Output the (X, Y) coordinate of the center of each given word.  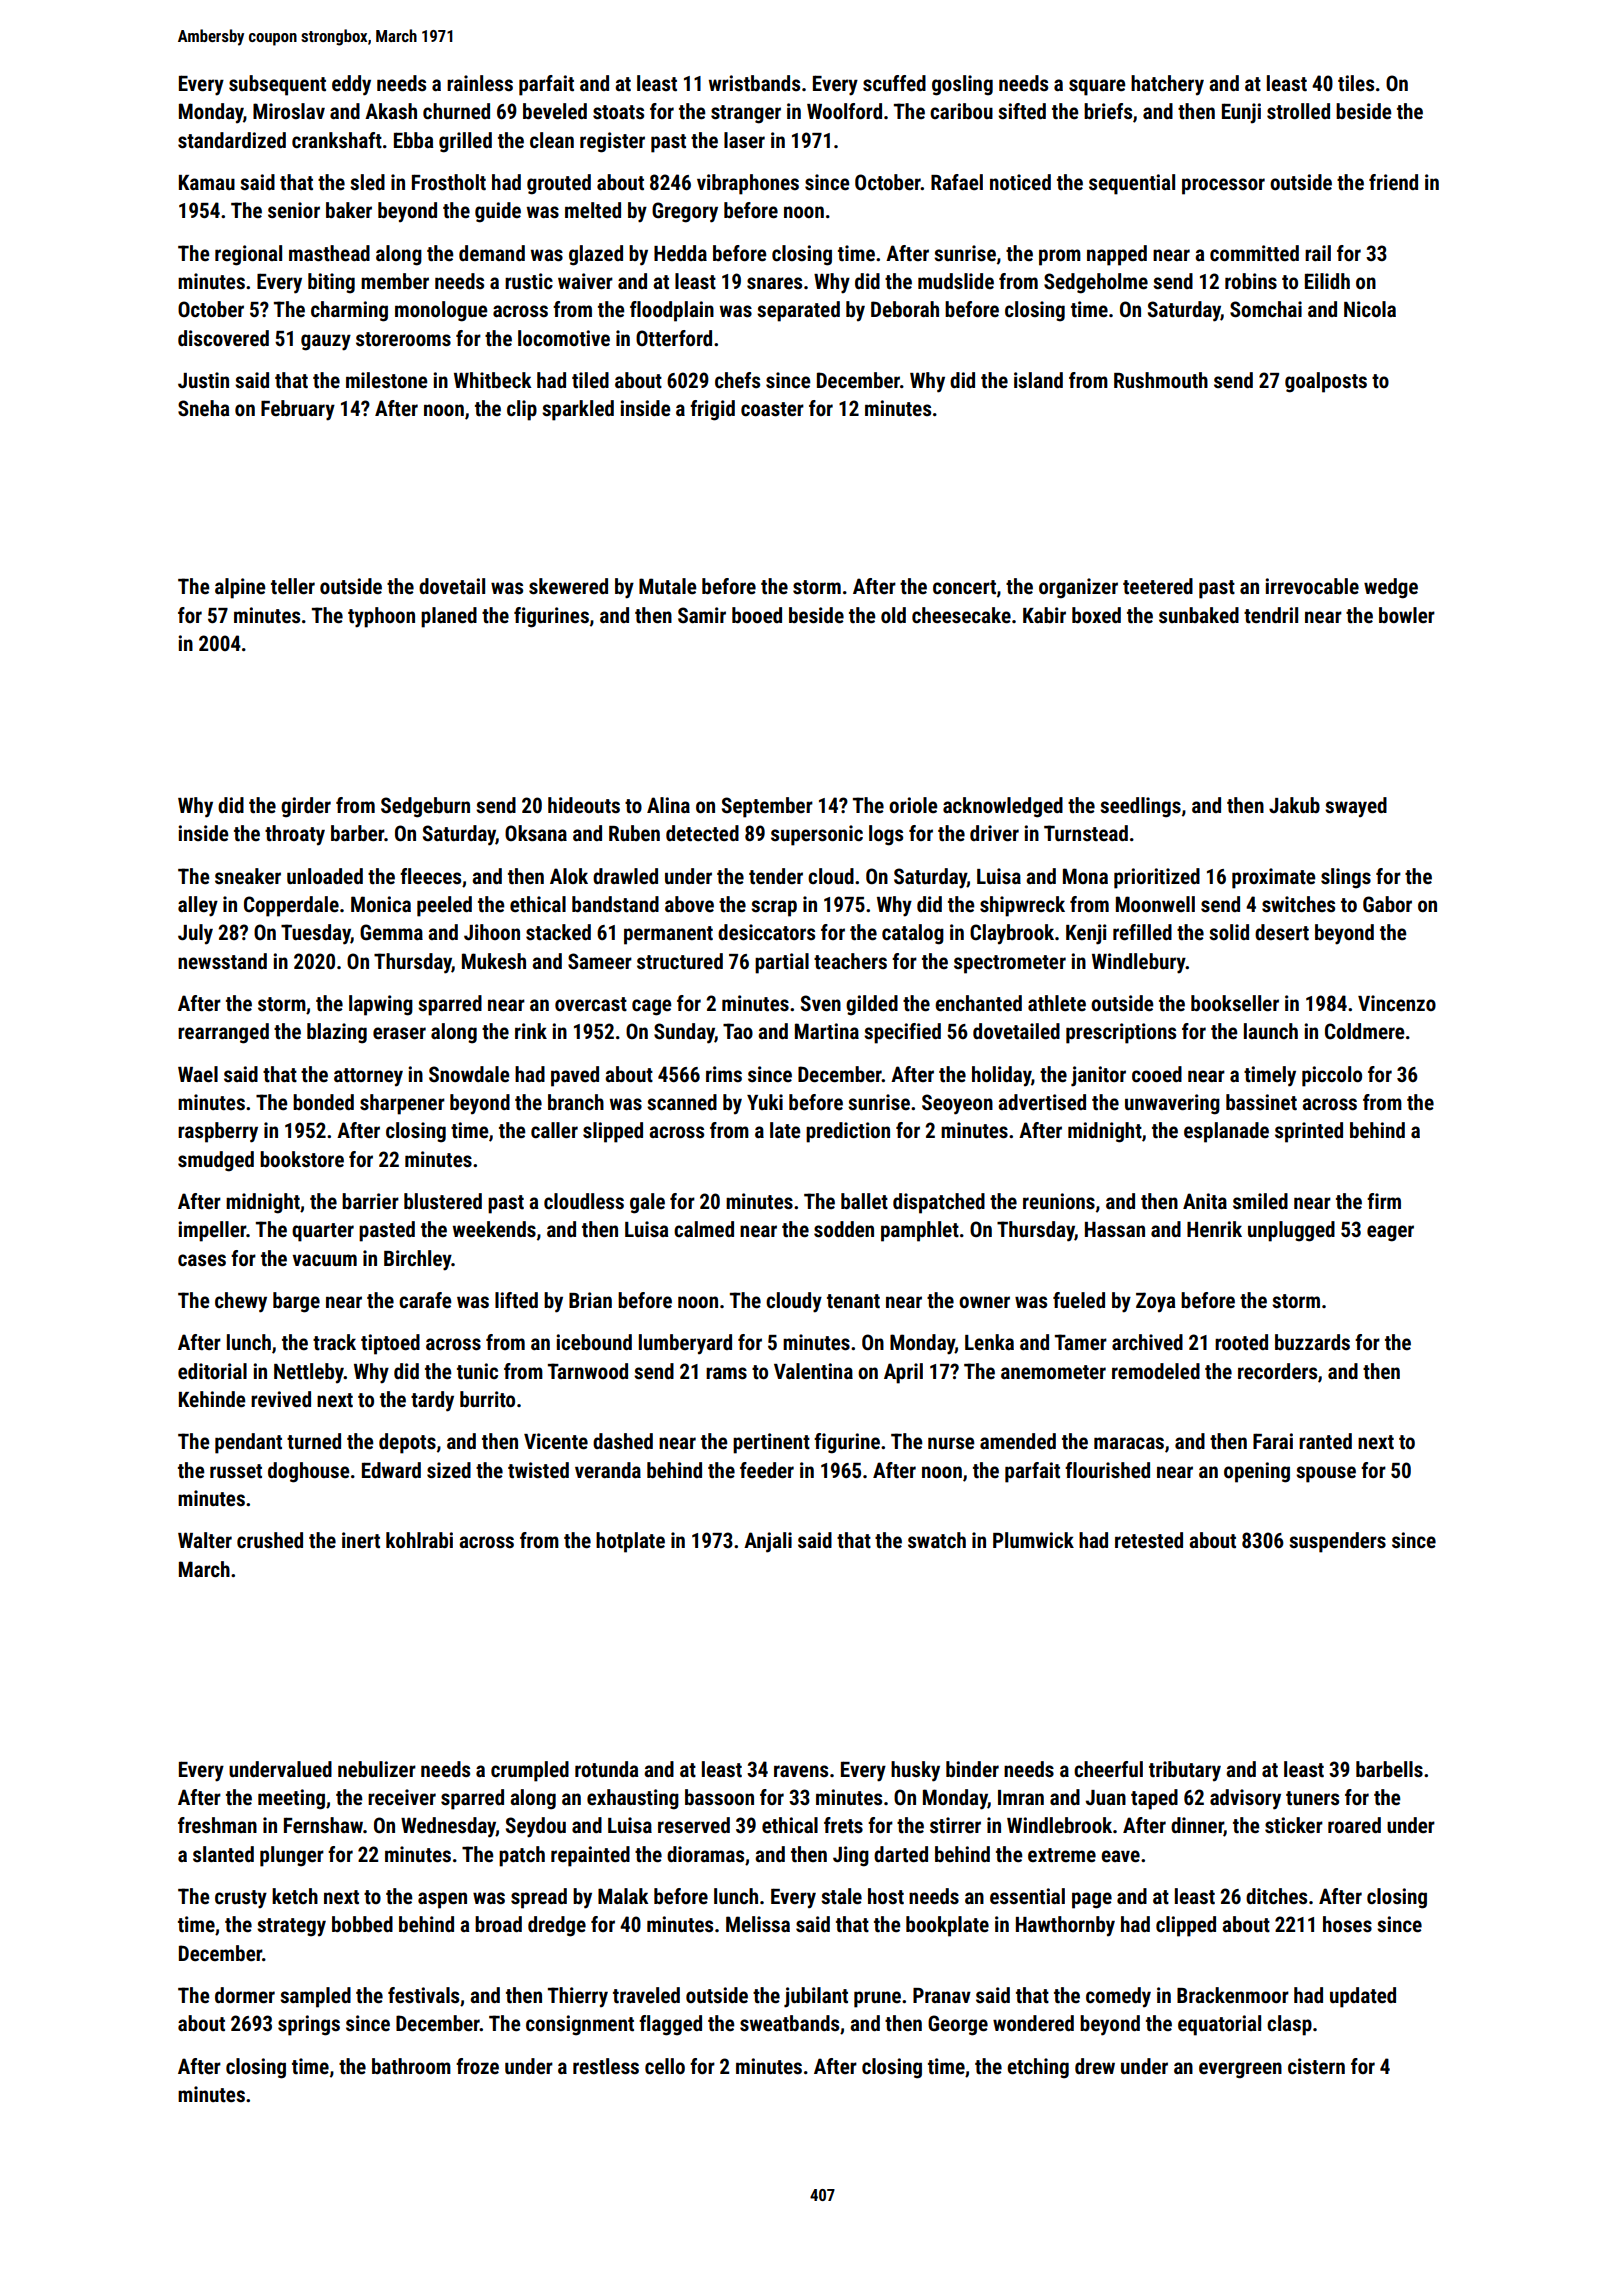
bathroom (411, 2066)
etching (1038, 2068)
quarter (323, 1232)
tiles (1356, 83)
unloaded (325, 876)
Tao (738, 1031)
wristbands (754, 83)
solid (1229, 932)
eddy (351, 85)
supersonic (817, 835)
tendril (1271, 615)
